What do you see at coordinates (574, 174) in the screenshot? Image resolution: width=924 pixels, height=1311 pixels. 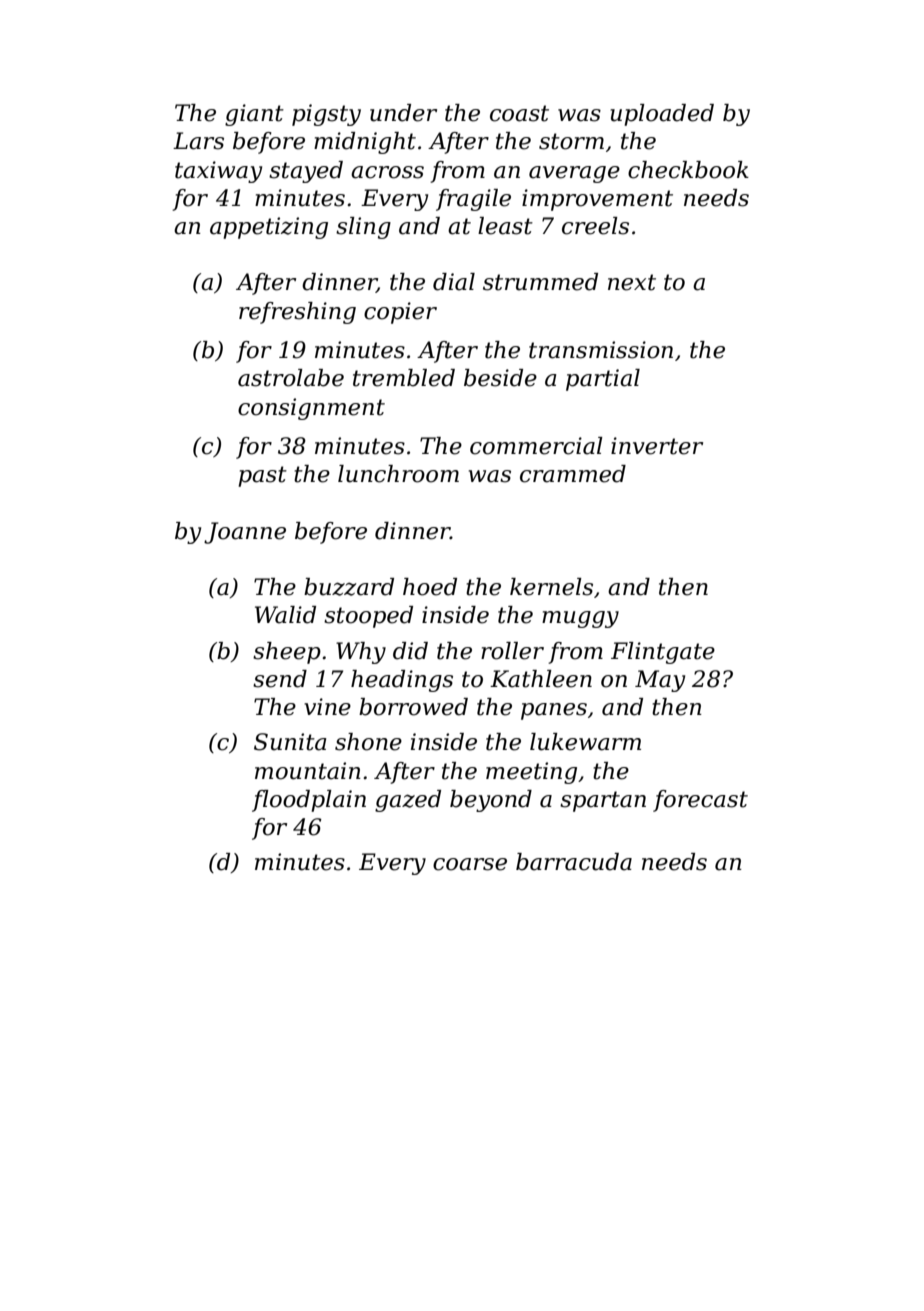 I see `average` at bounding box center [574, 174].
